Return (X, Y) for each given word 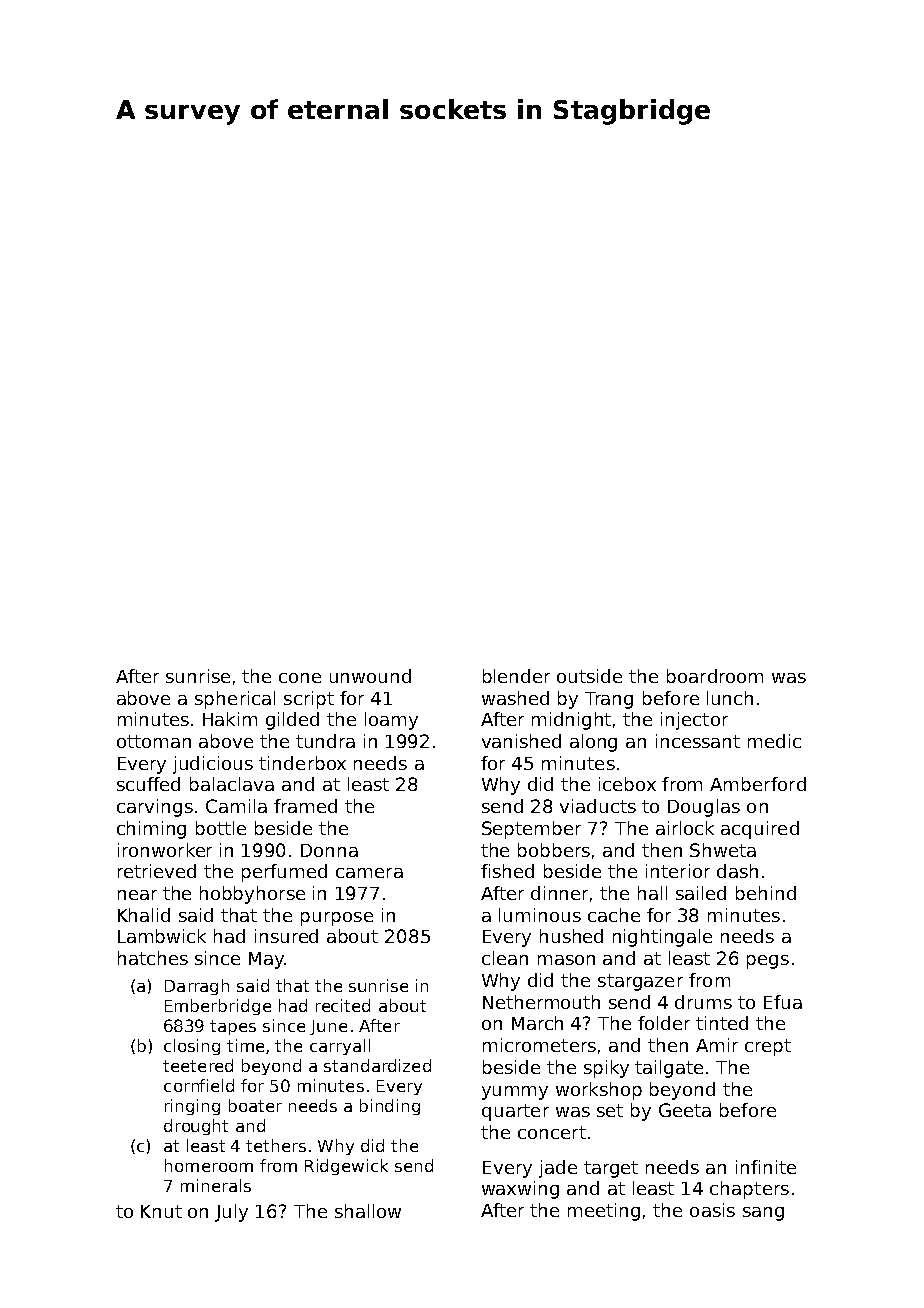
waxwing (520, 1190)
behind (766, 893)
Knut (161, 1211)
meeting (604, 1212)
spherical (235, 700)
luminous (540, 915)
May (266, 960)
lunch (730, 698)
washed (515, 698)
